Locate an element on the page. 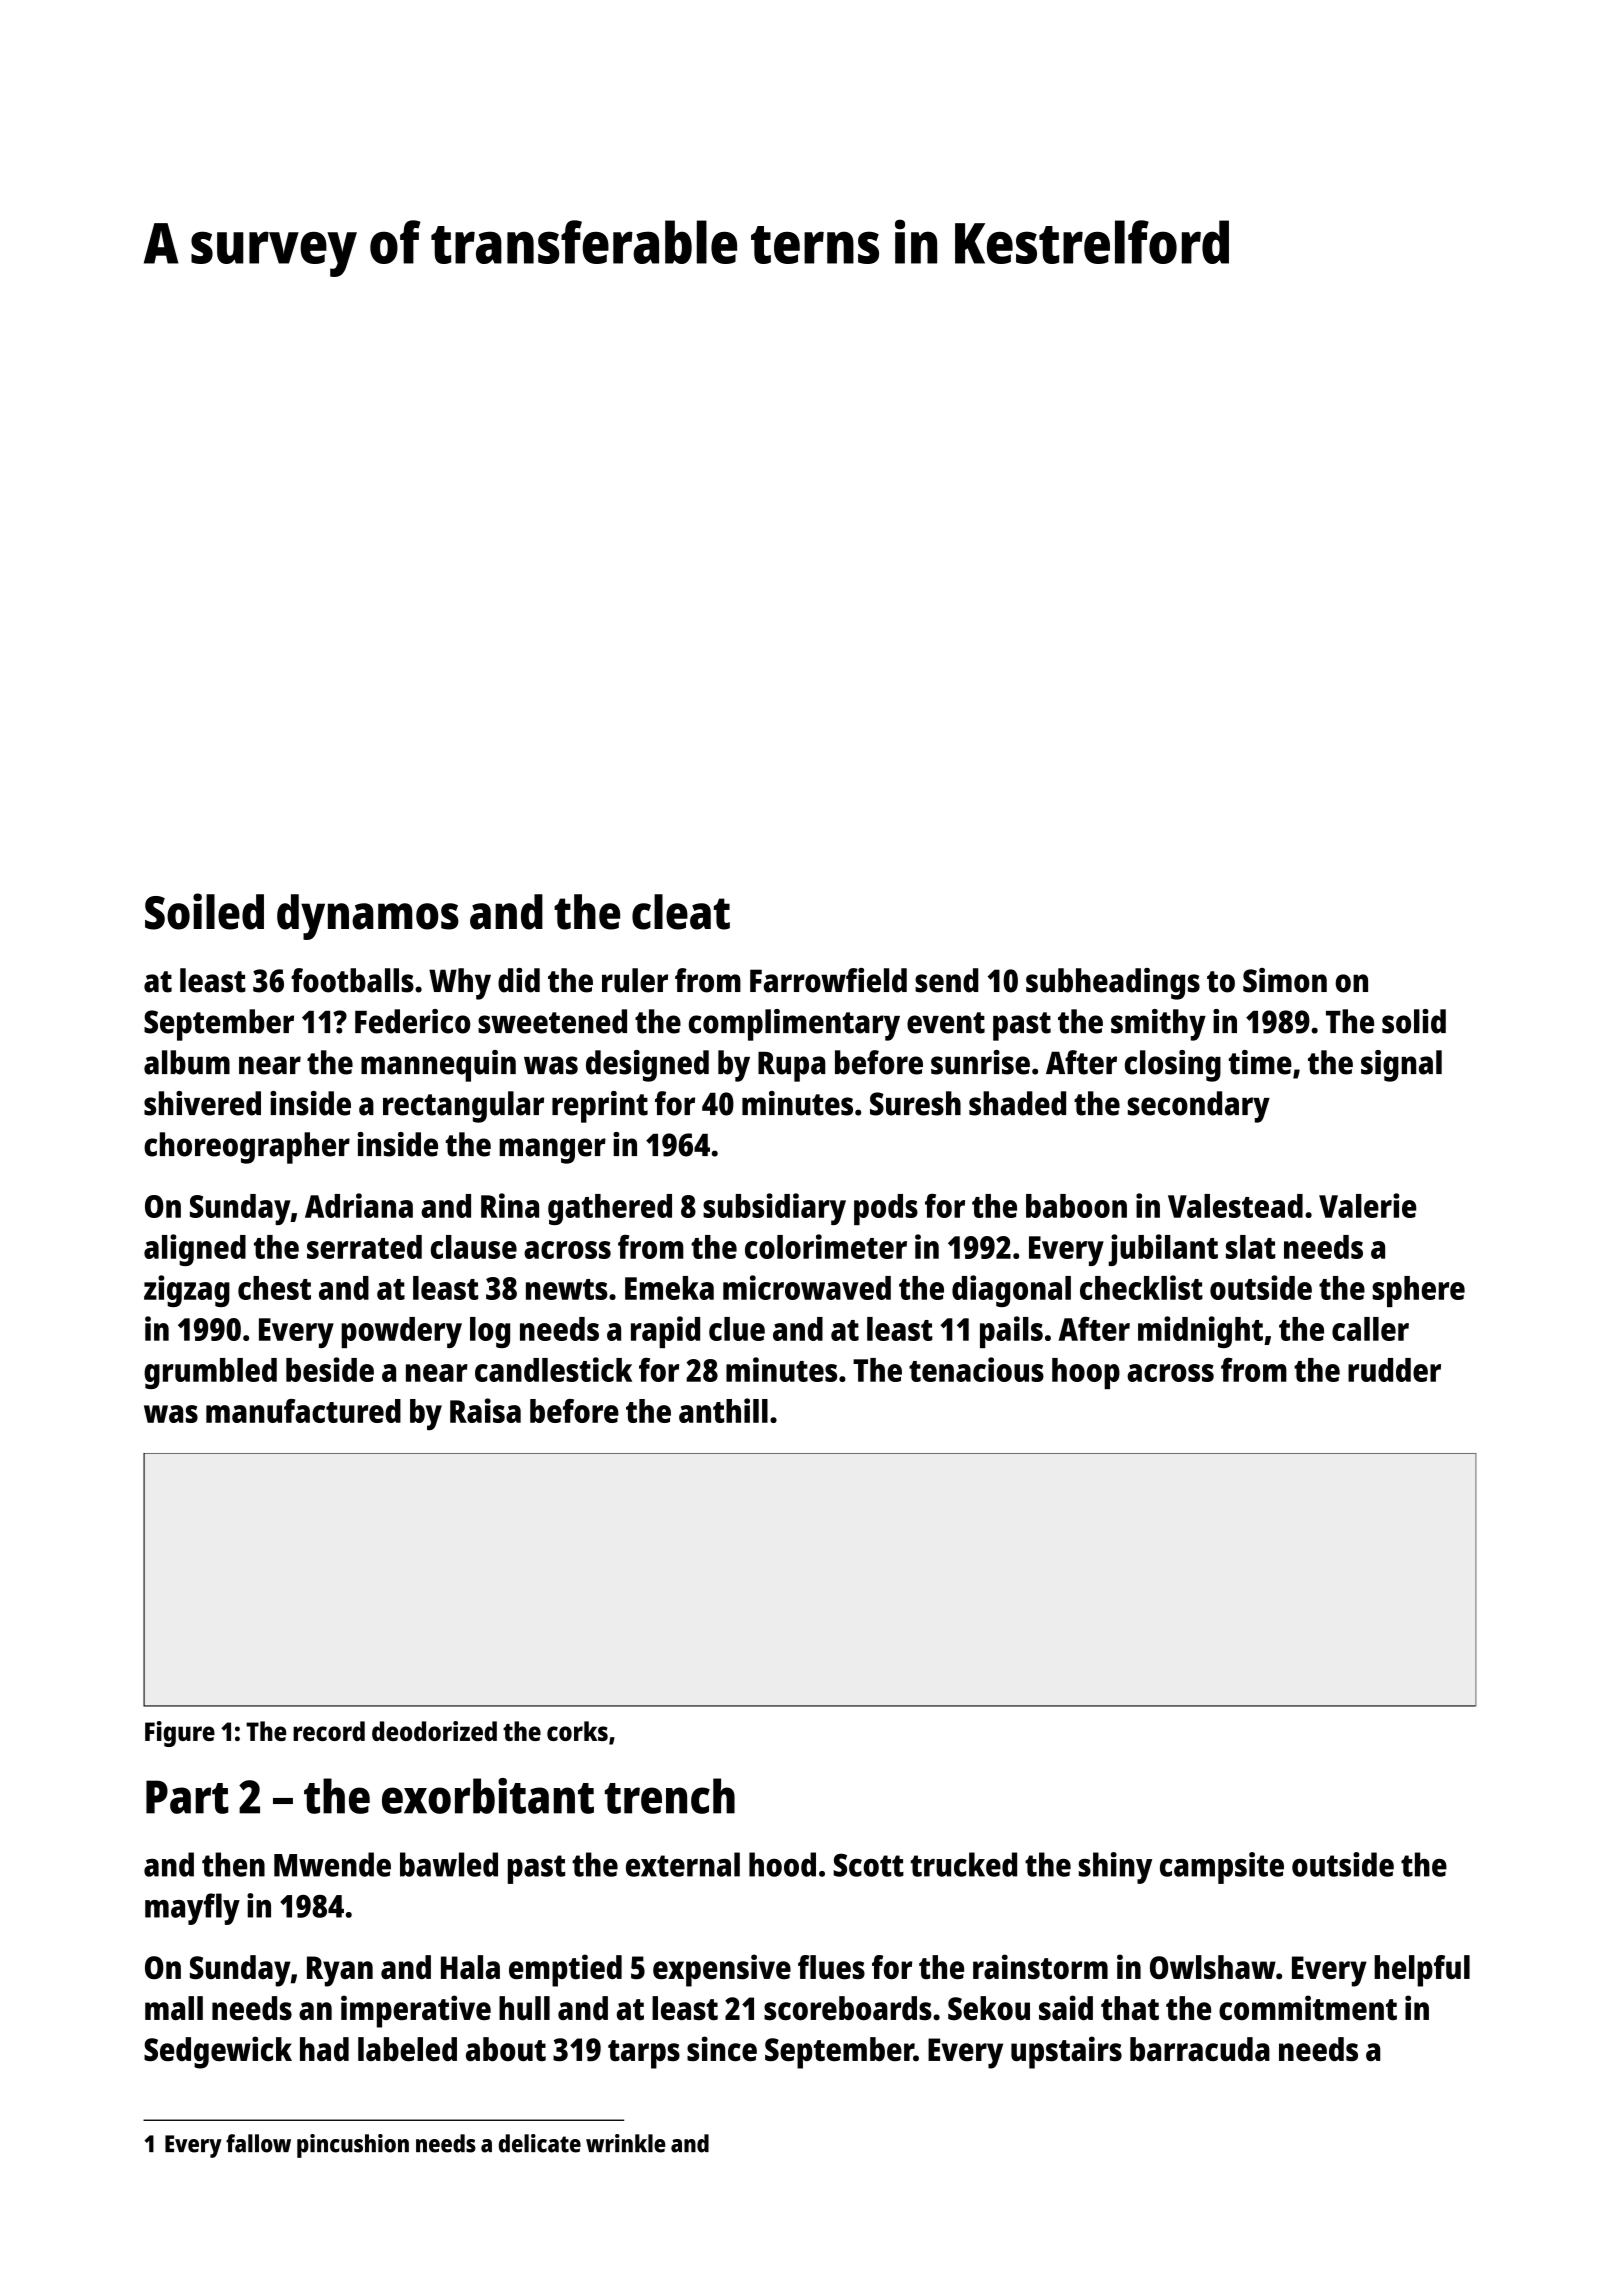 The width and height of the document is (1620, 2292). wrinkle is located at coordinates (626, 2143).
